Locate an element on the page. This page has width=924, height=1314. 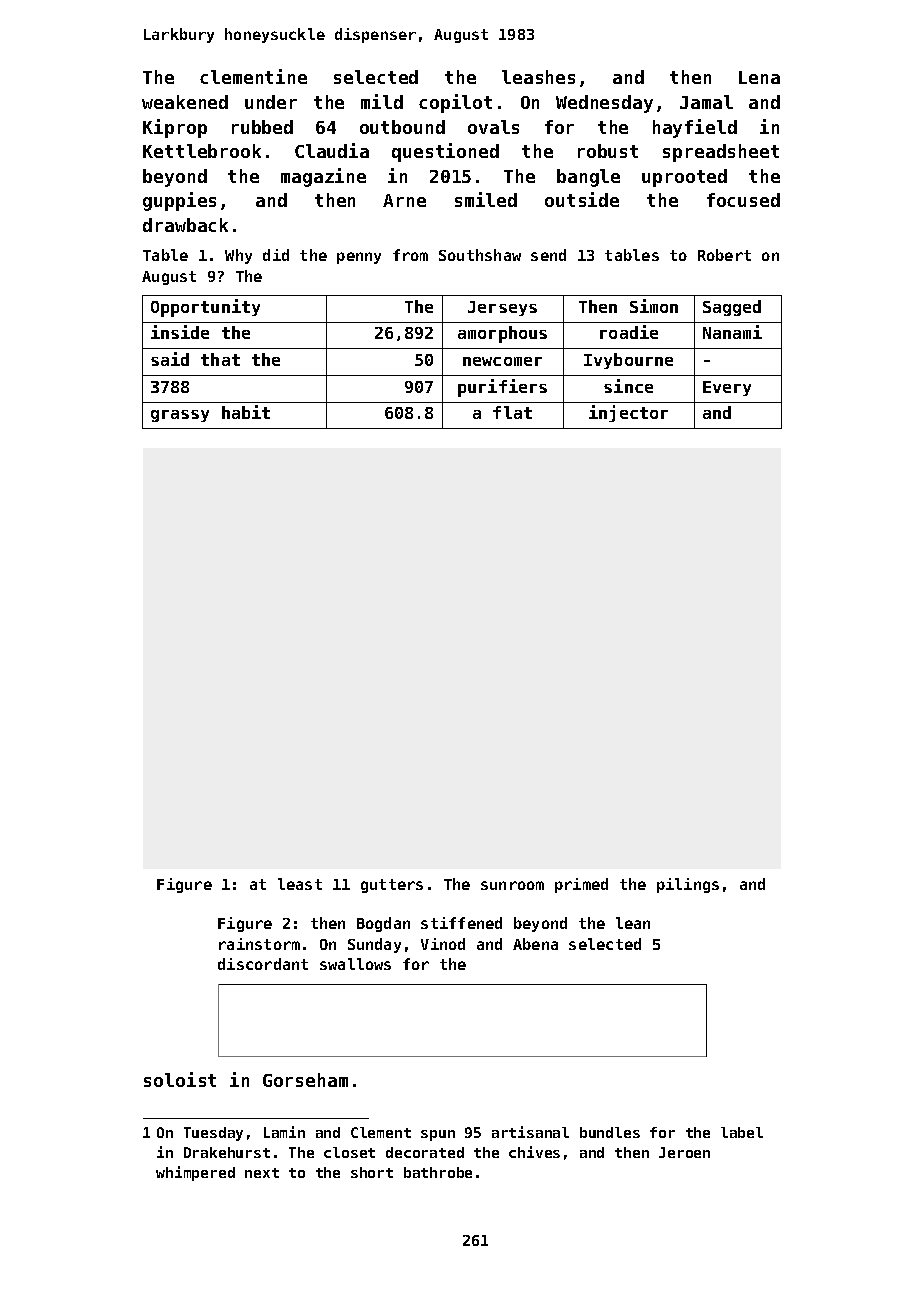
whimpered is located at coordinates (195, 1173).
